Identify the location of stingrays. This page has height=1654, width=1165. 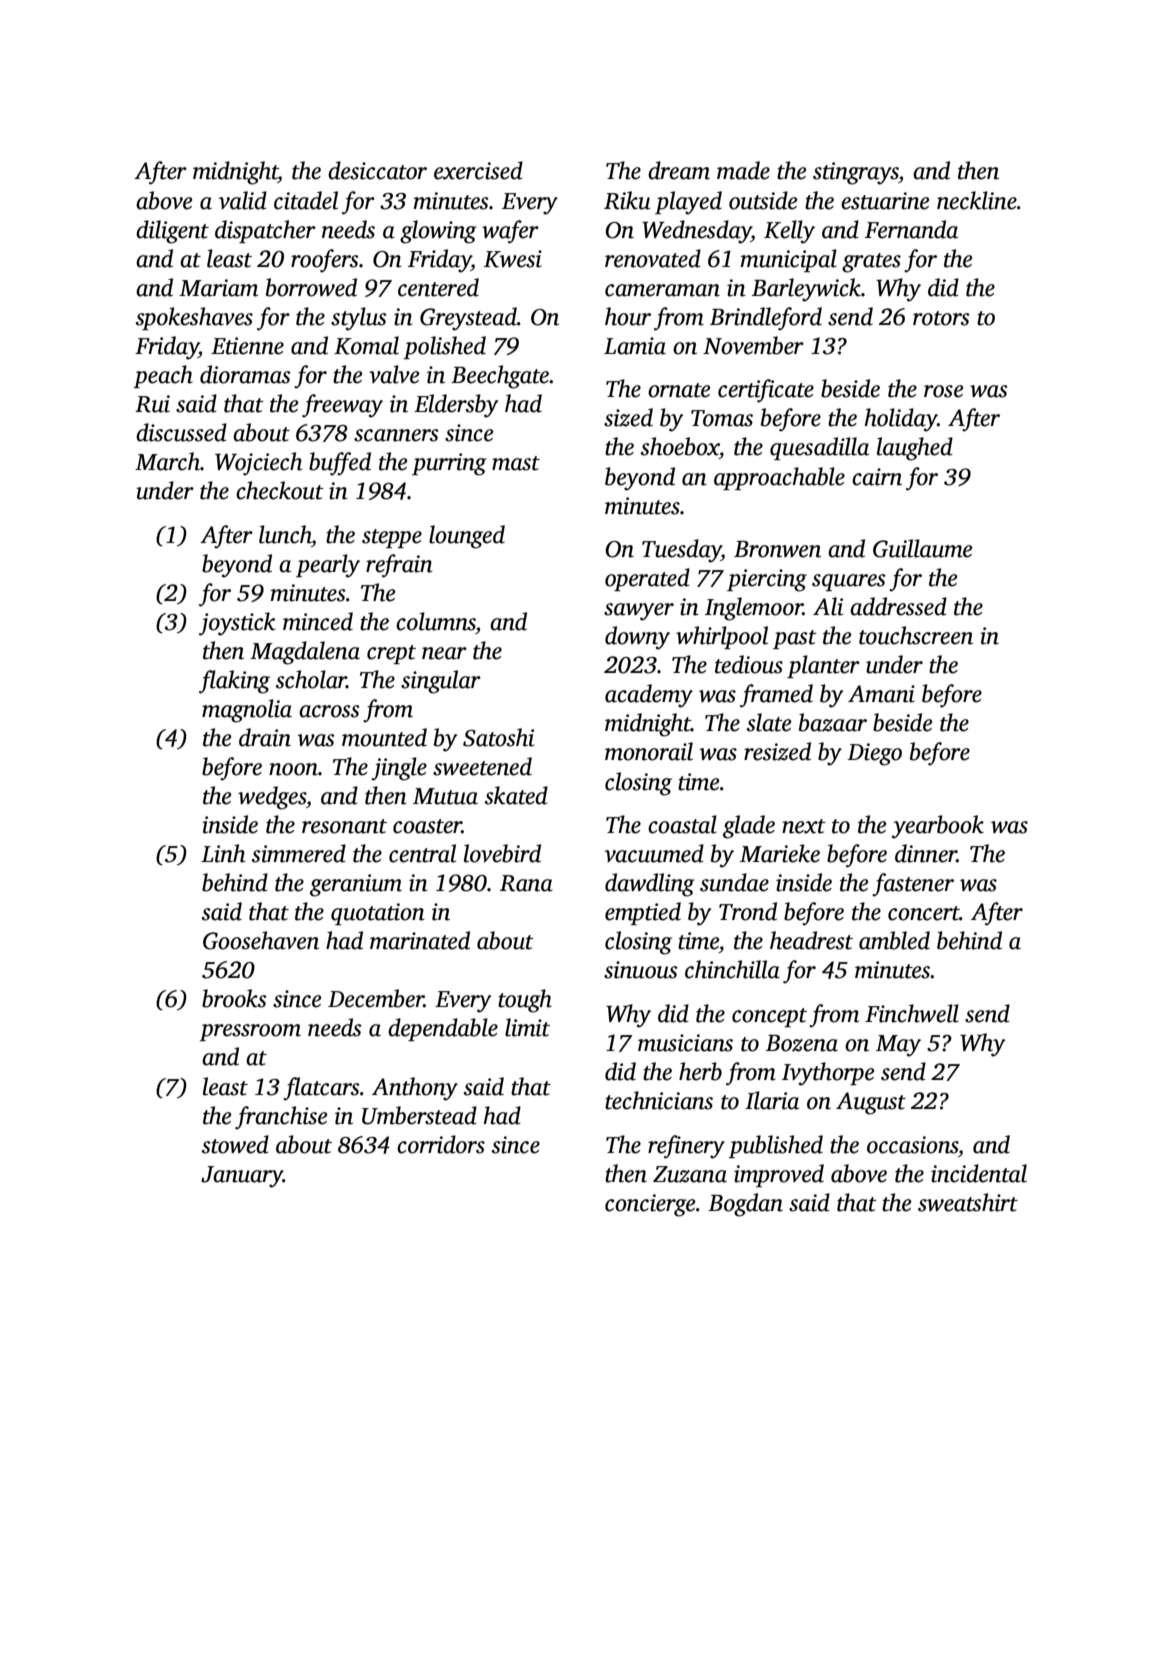
(856, 173).
